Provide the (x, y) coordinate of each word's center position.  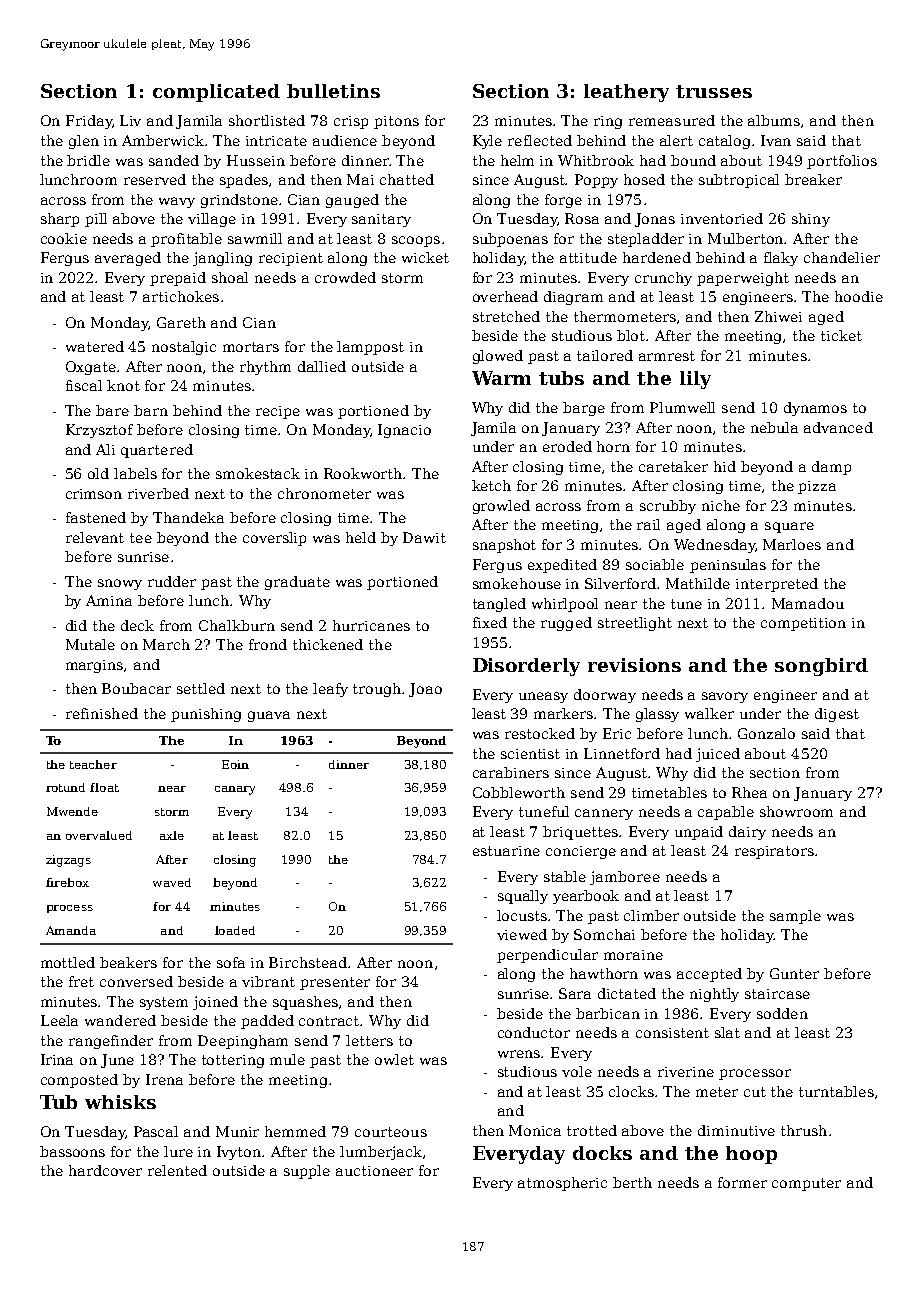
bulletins (333, 91)
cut (755, 1092)
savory (725, 697)
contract (330, 1021)
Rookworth (364, 473)
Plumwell (682, 407)
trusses (714, 91)
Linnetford (622, 753)
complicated (216, 93)
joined (215, 1003)
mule (287, 1059)
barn (151, 410)
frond (268, 644)
